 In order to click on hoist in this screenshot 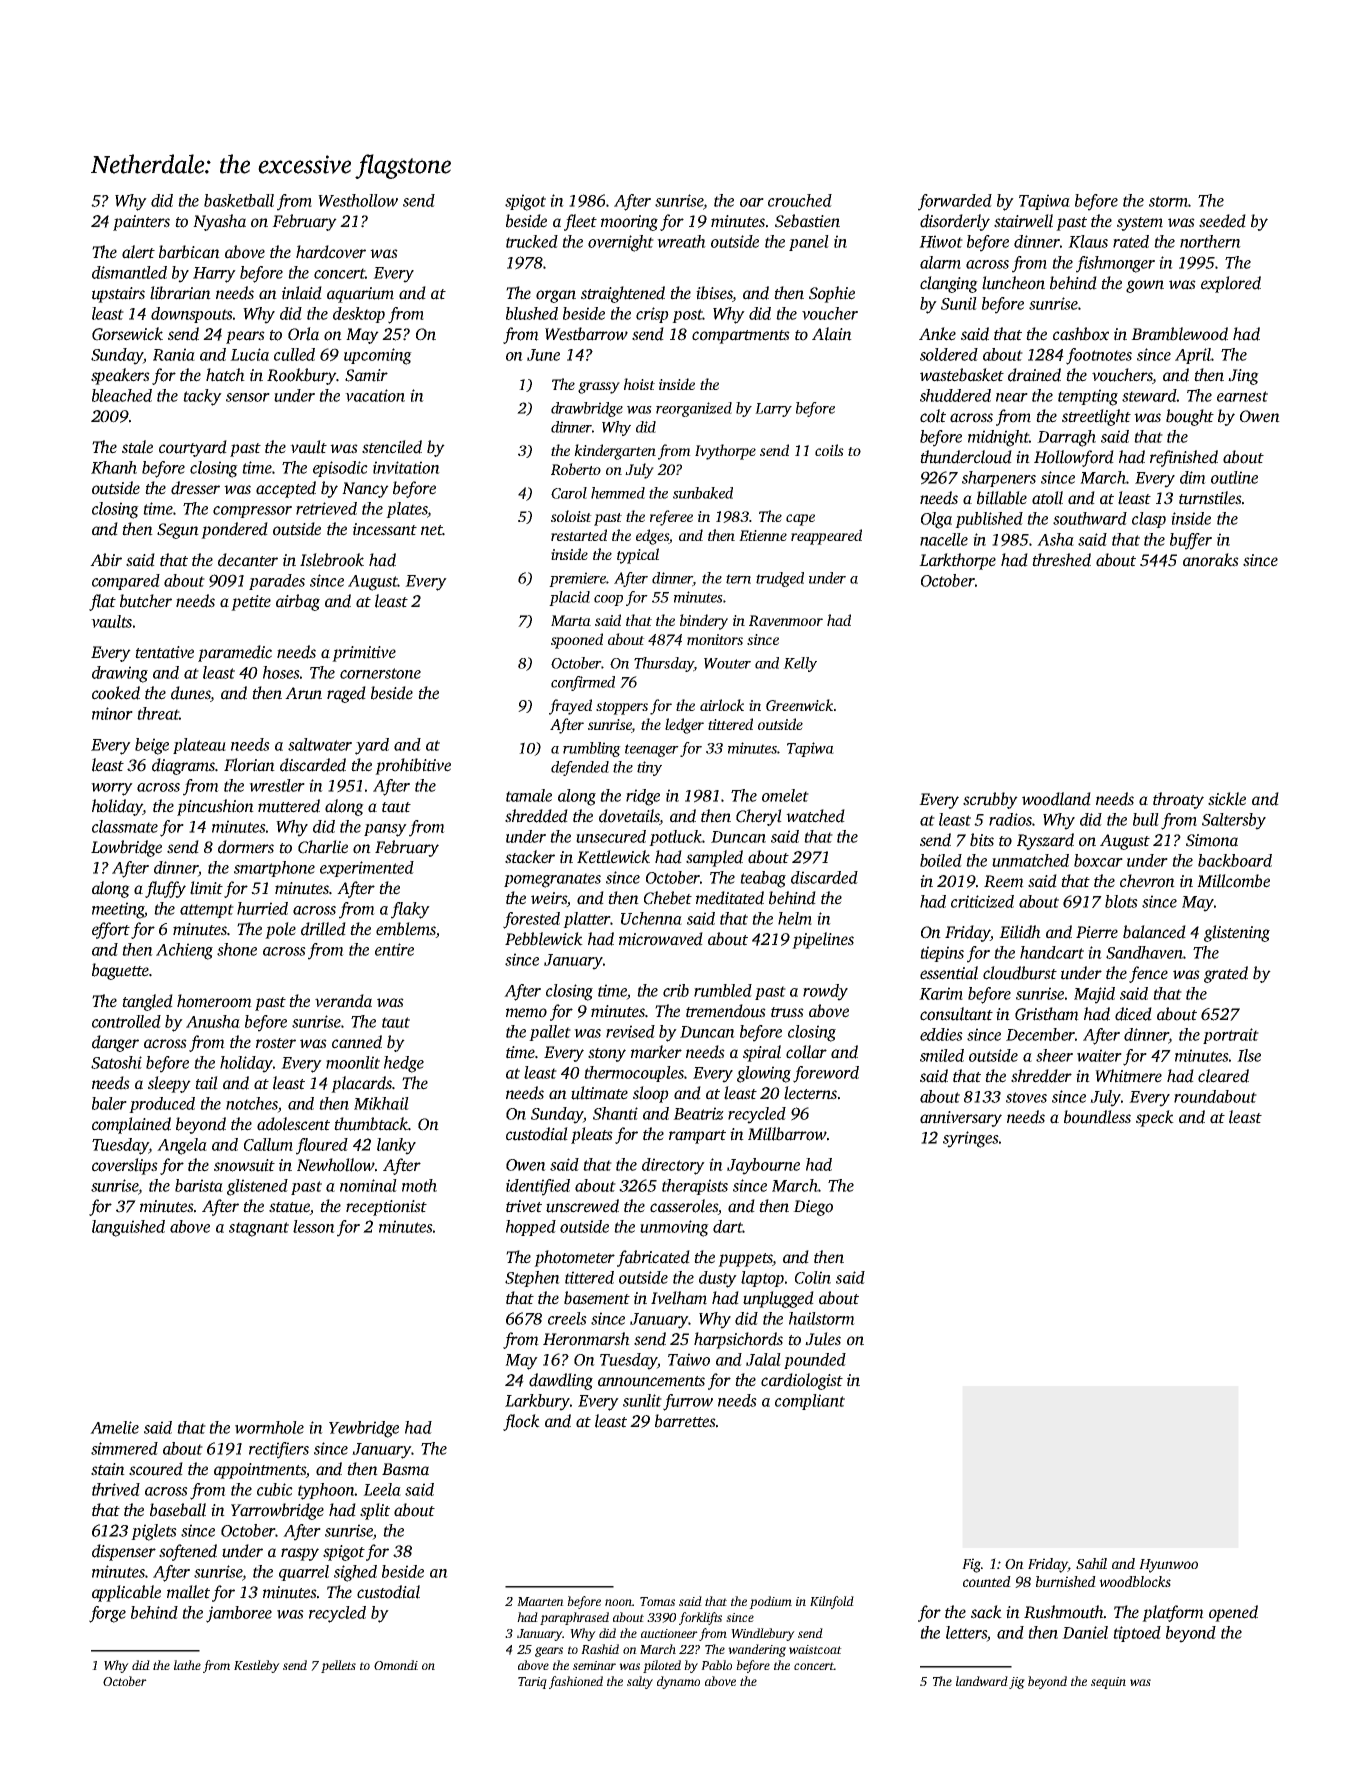, I will do `click(639, 384)`.
